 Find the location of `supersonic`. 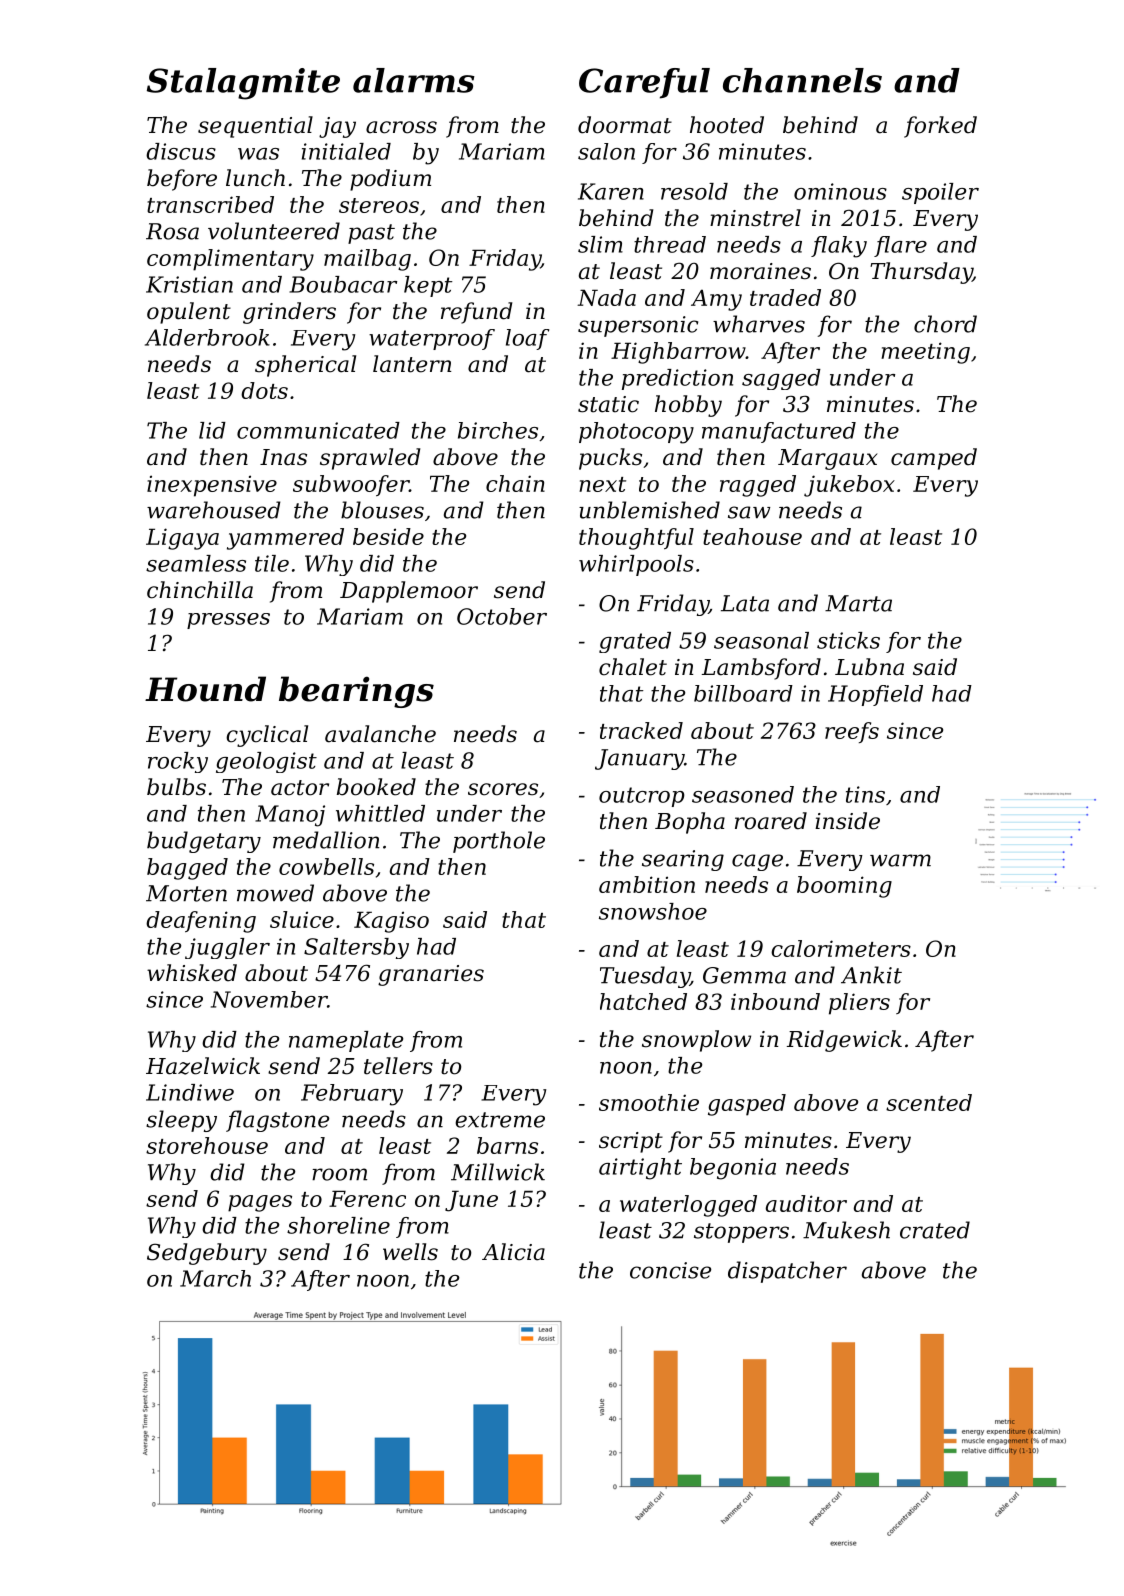

supersonic is located at coordinates (638, 326).
